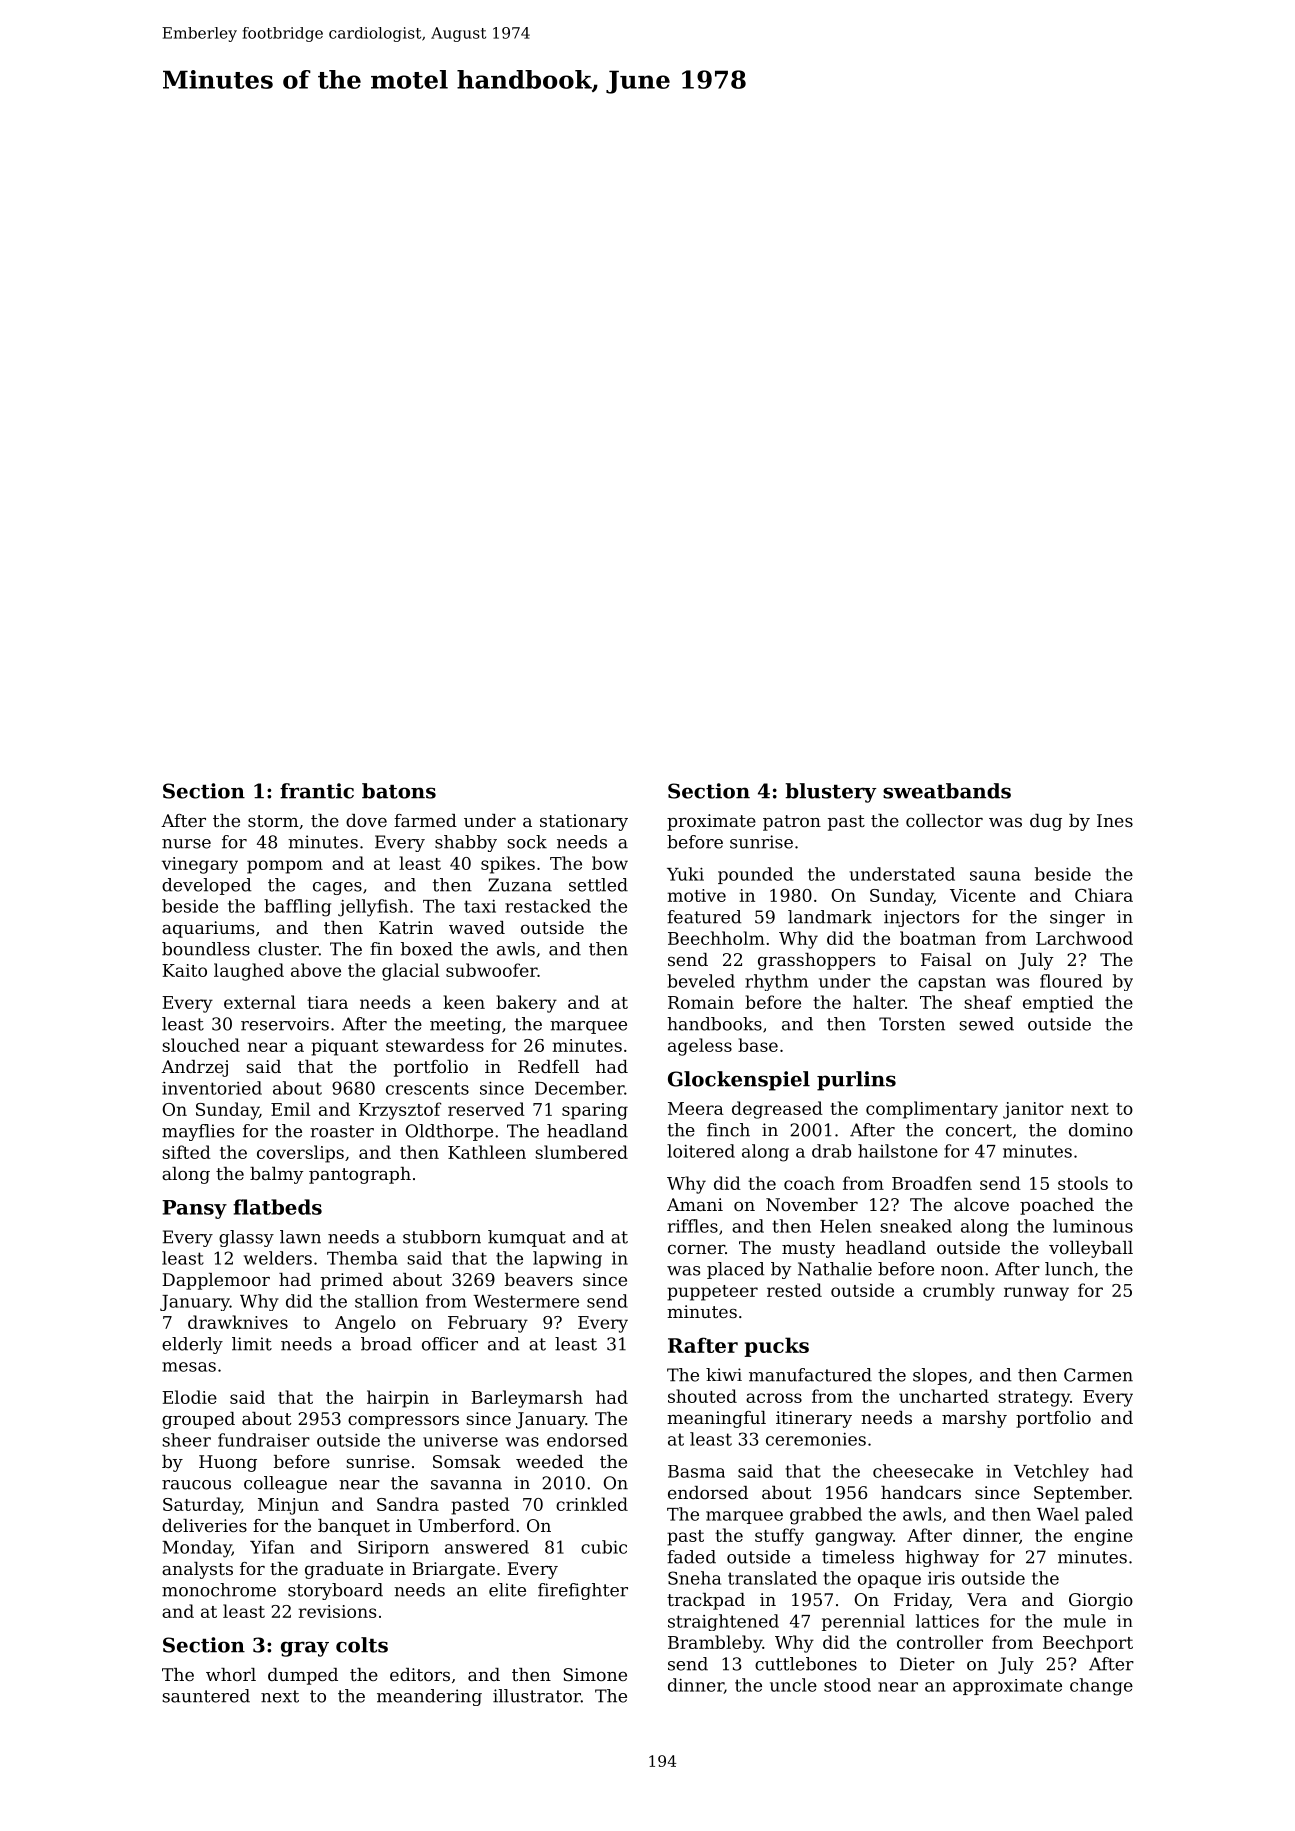 Image resolution: width=1295 pixels, height=1831 pixels. Describe the element at coordinates (581, 1152) in the document. I see `slumbered` at that location.
